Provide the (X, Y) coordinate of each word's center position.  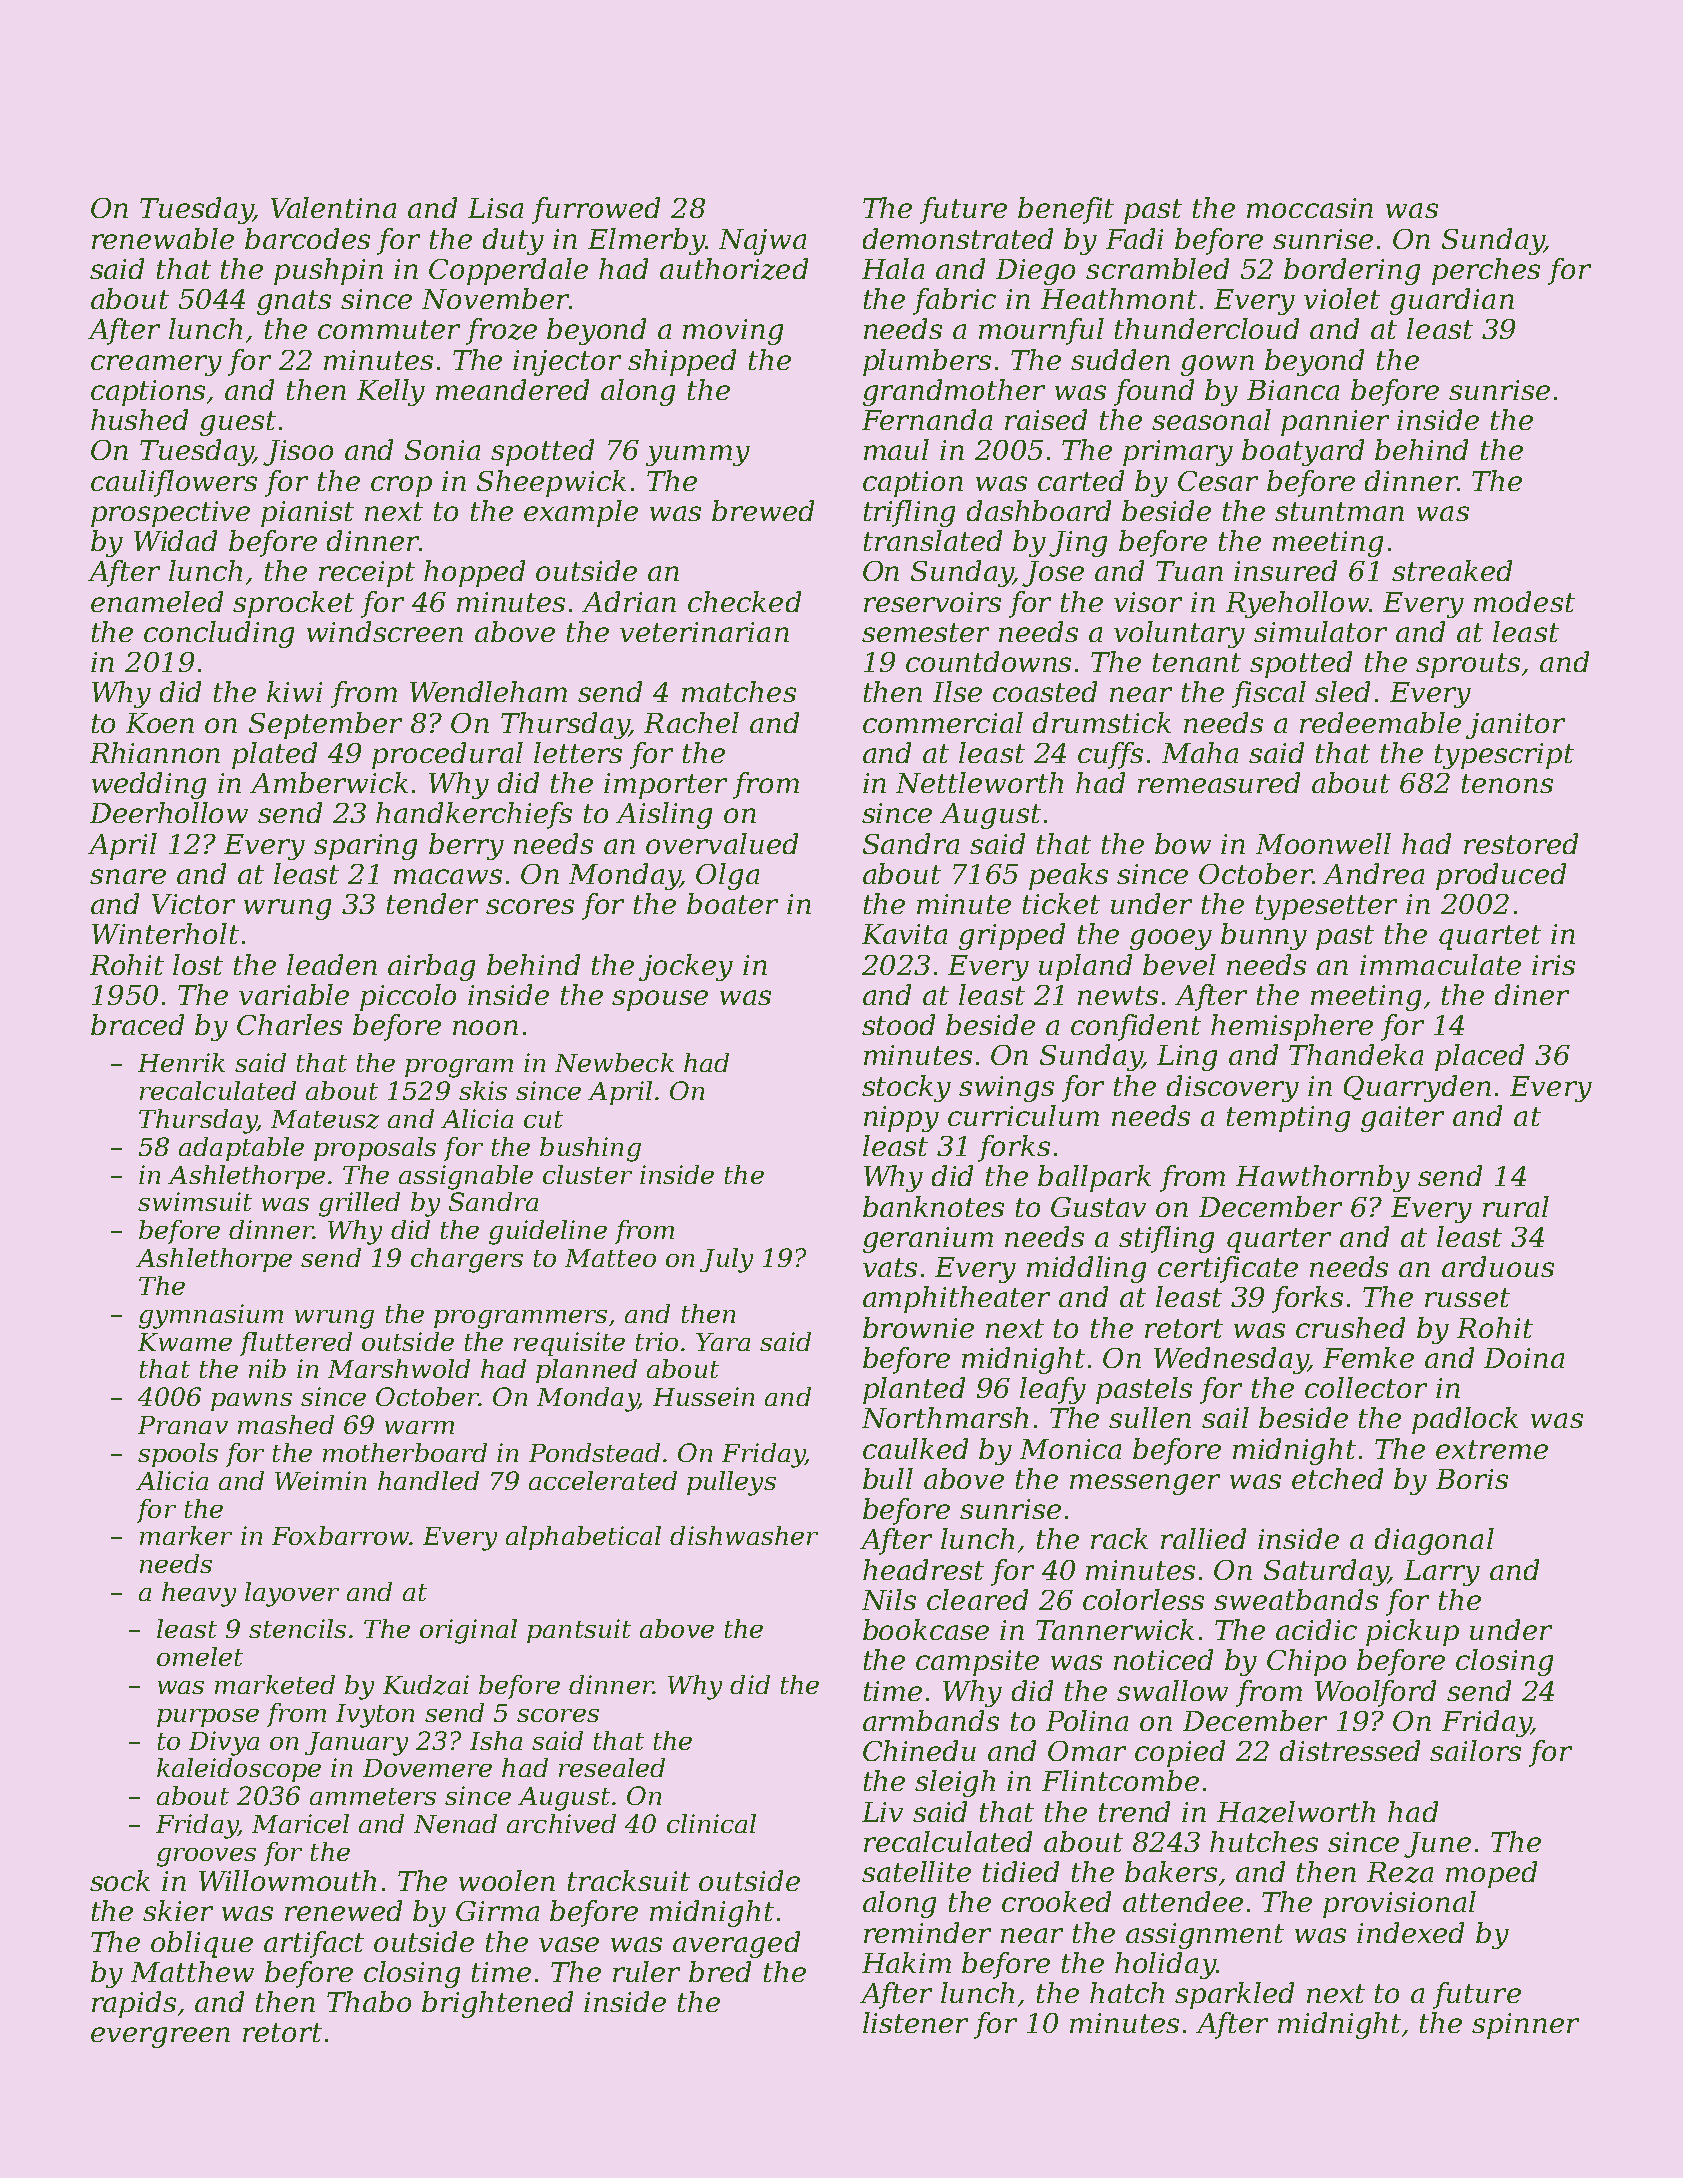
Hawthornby (1323, 1178)
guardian (1452, 301)
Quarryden (1417, 1088)
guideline (548, 1232)
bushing (590, 1149)
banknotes (933, 1206)
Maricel (300, 1823)
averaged (736, 1944)
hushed (139, 419)
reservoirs (932, 602)
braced (137, 1024)
